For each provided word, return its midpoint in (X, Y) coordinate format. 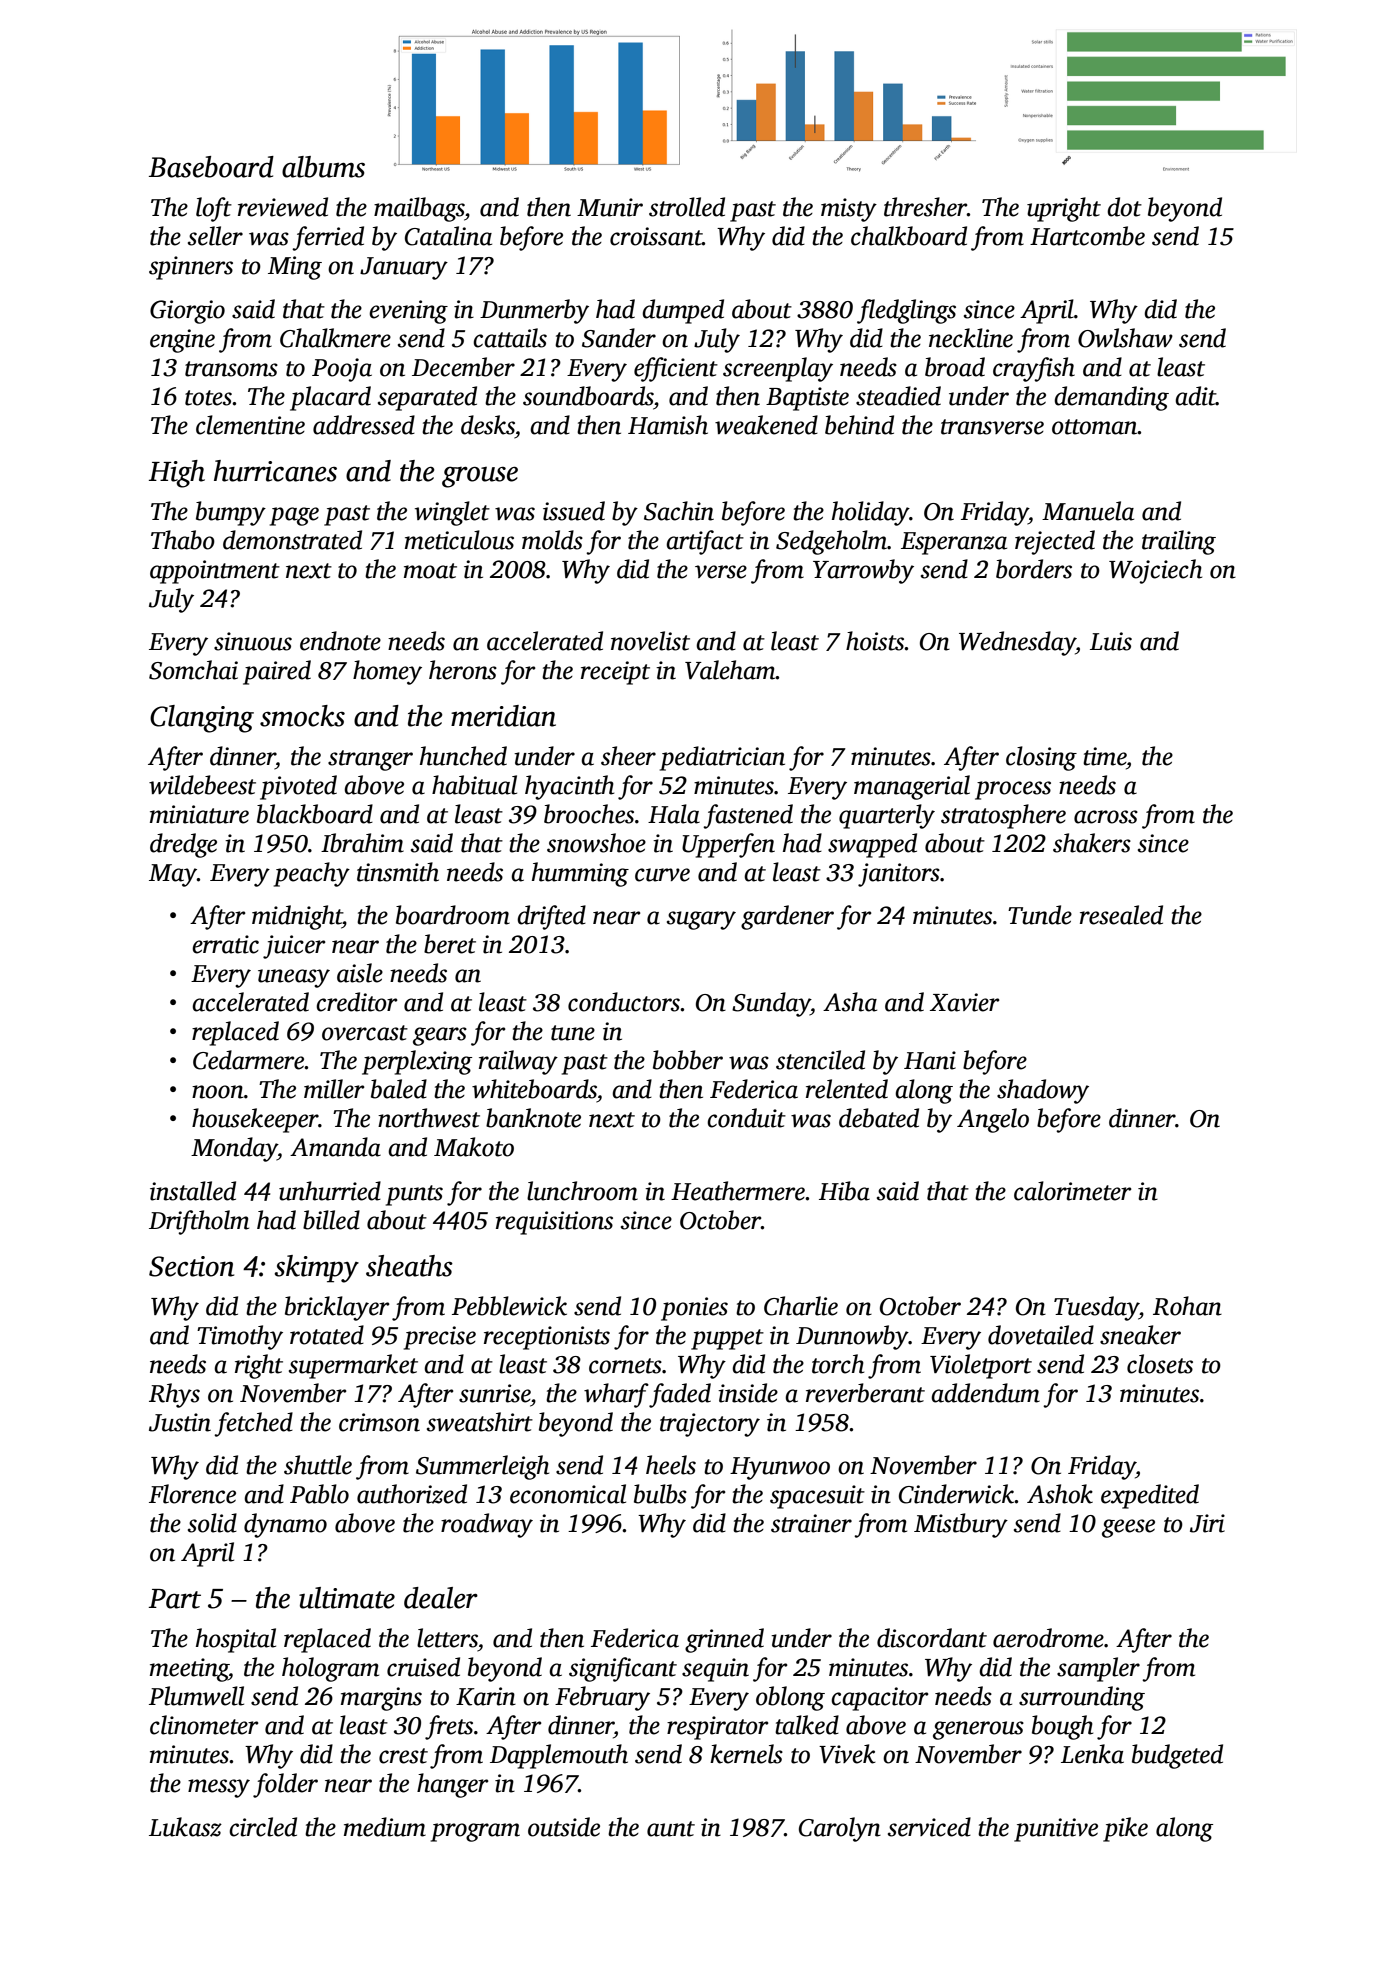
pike (1125, 1829)
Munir (610, 207)
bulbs (660, 1494)
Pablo (319, 1494)
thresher (925, 207)
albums (323, 167)
